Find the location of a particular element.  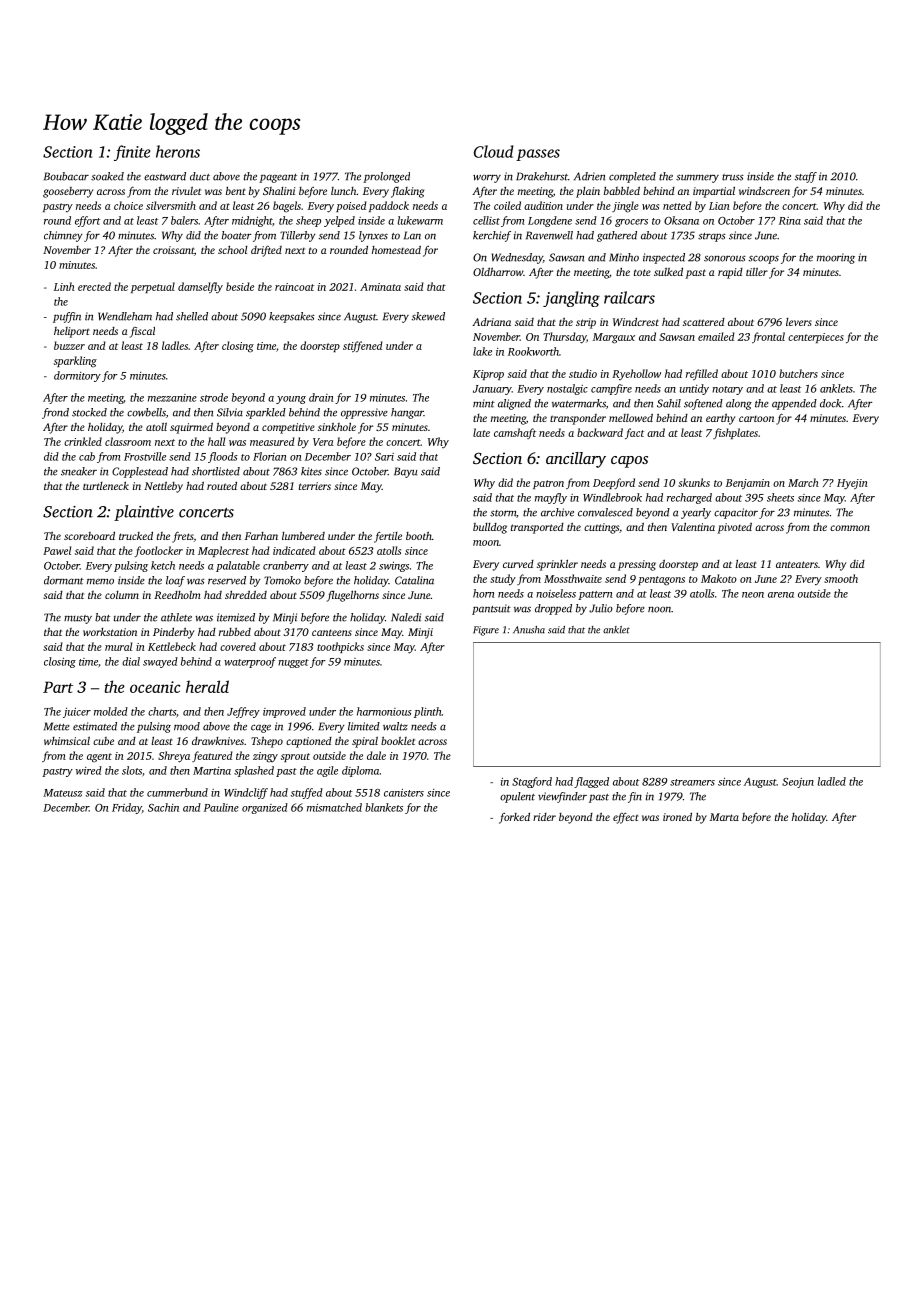

staff is located at coordinates (806, 177).
